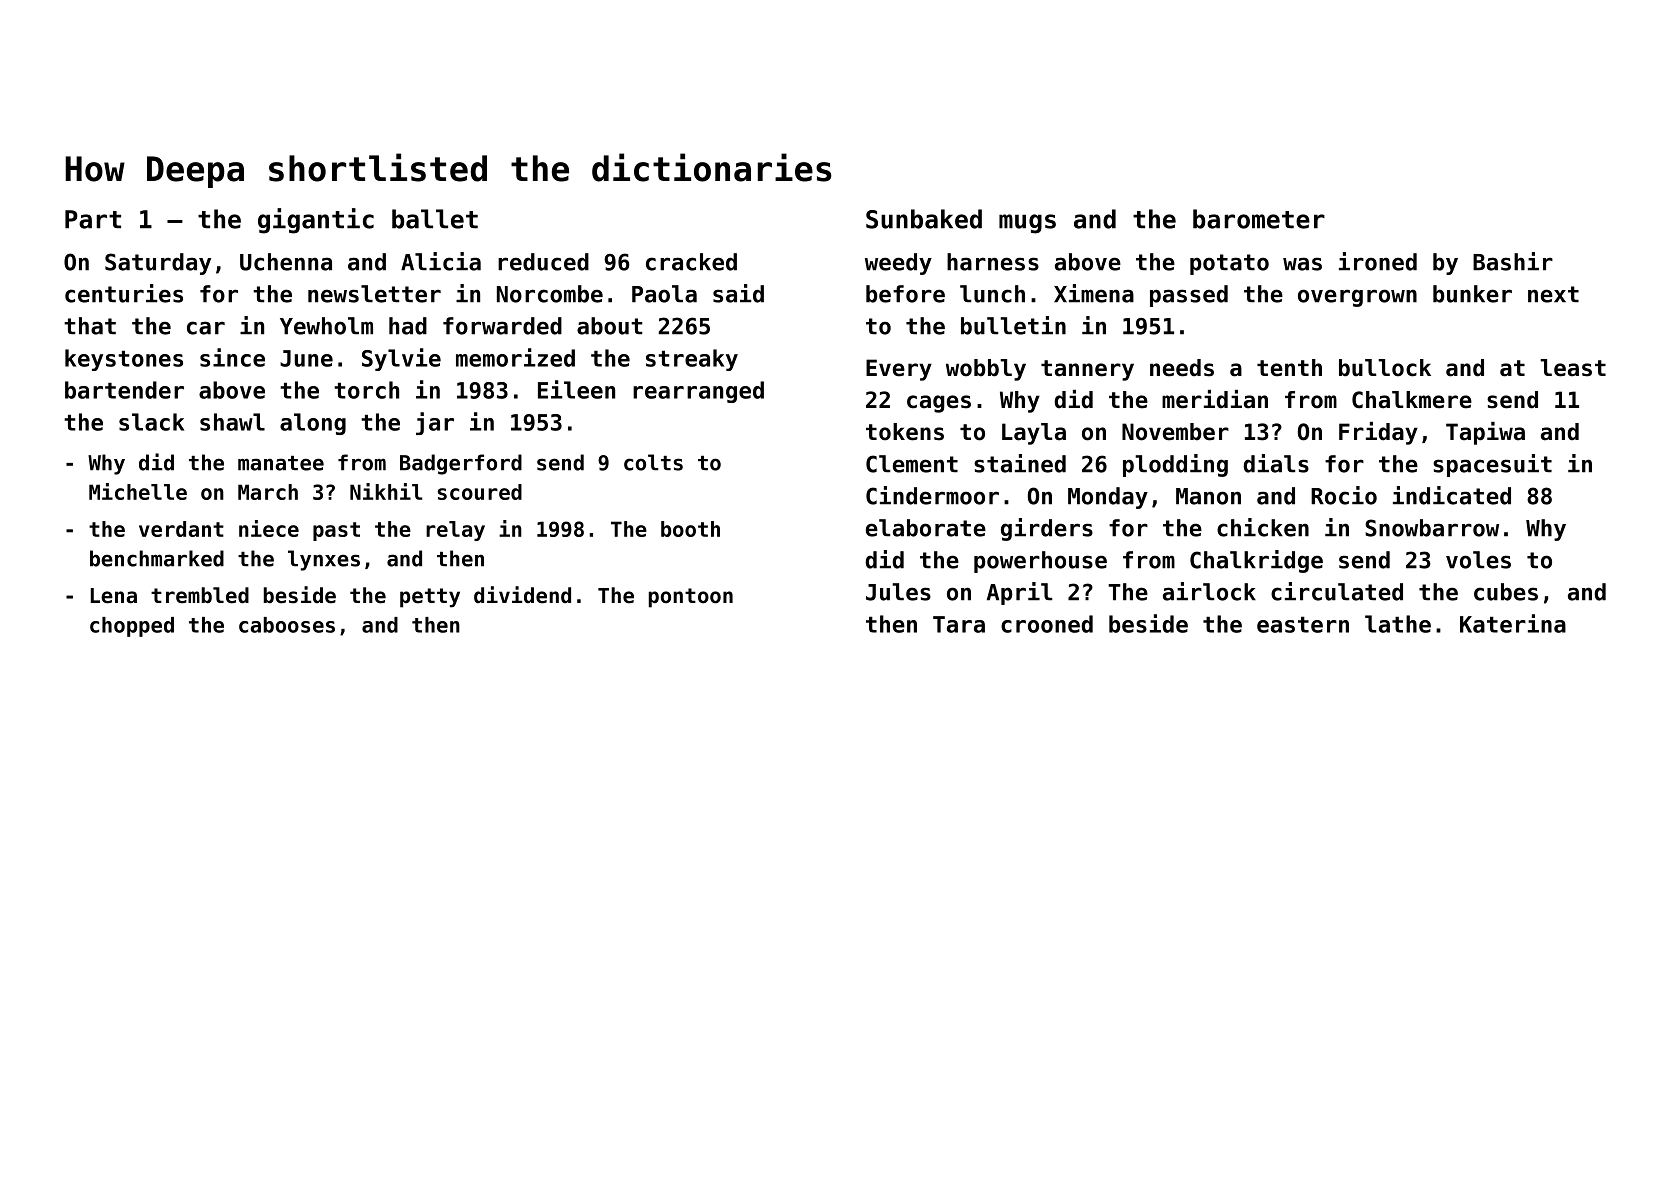  I want to click on Part, so click(93, 219).
